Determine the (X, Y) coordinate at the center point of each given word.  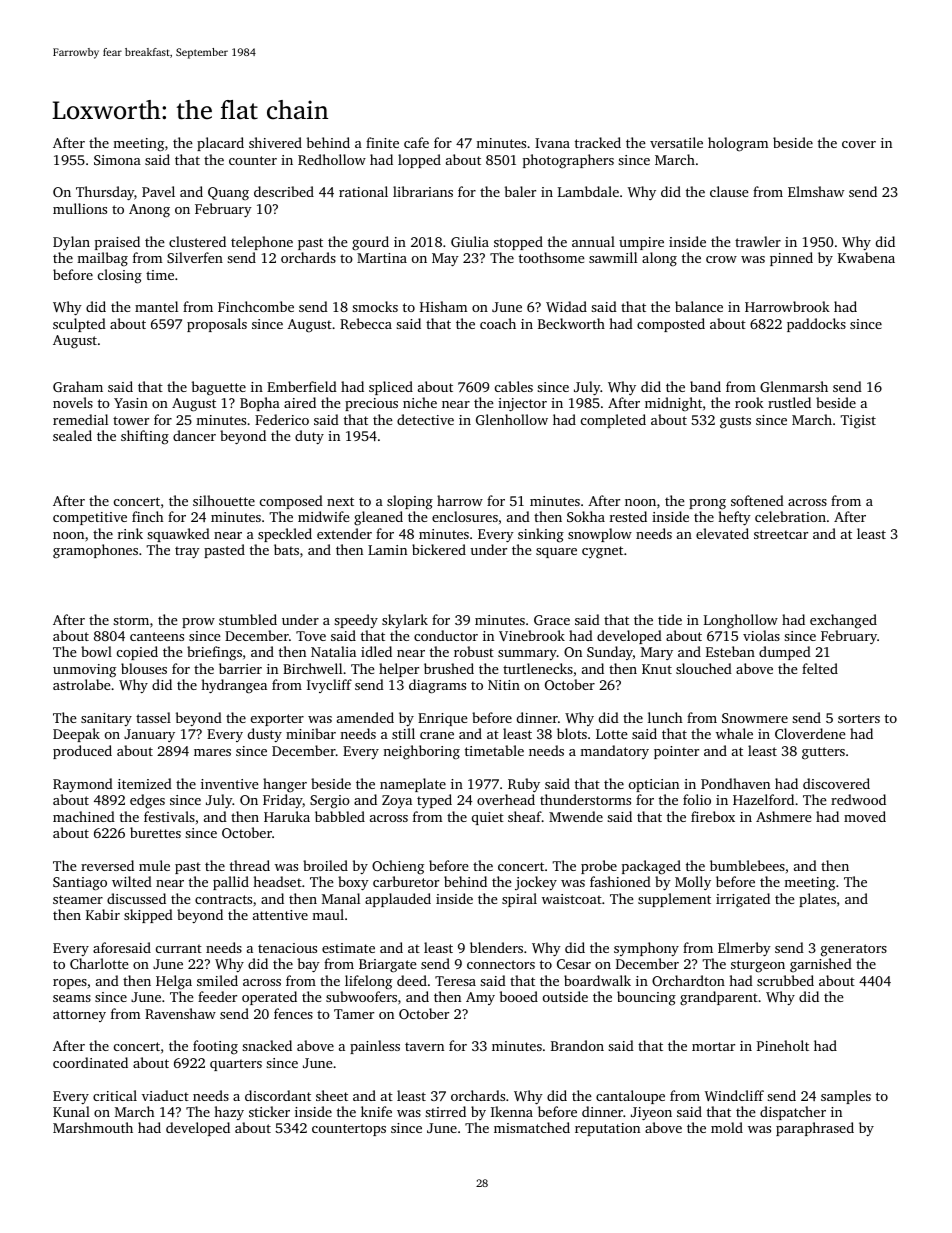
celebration (790, 516)
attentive (280, 915)
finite (382, 142)
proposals (217, 325)
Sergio (330, 802)
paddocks (816, 325)
